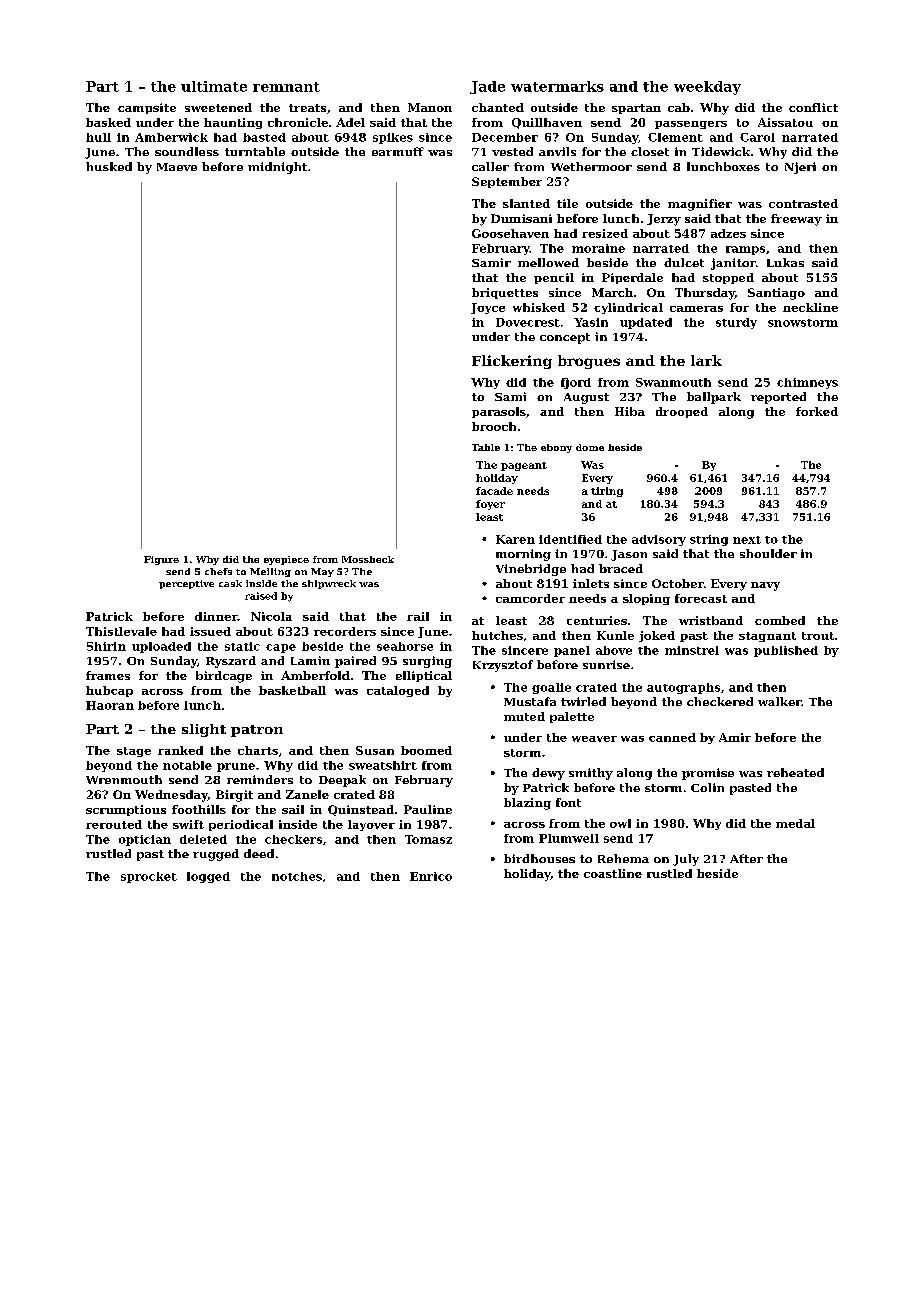  I want to click on sprocket, so click(149, 877).
